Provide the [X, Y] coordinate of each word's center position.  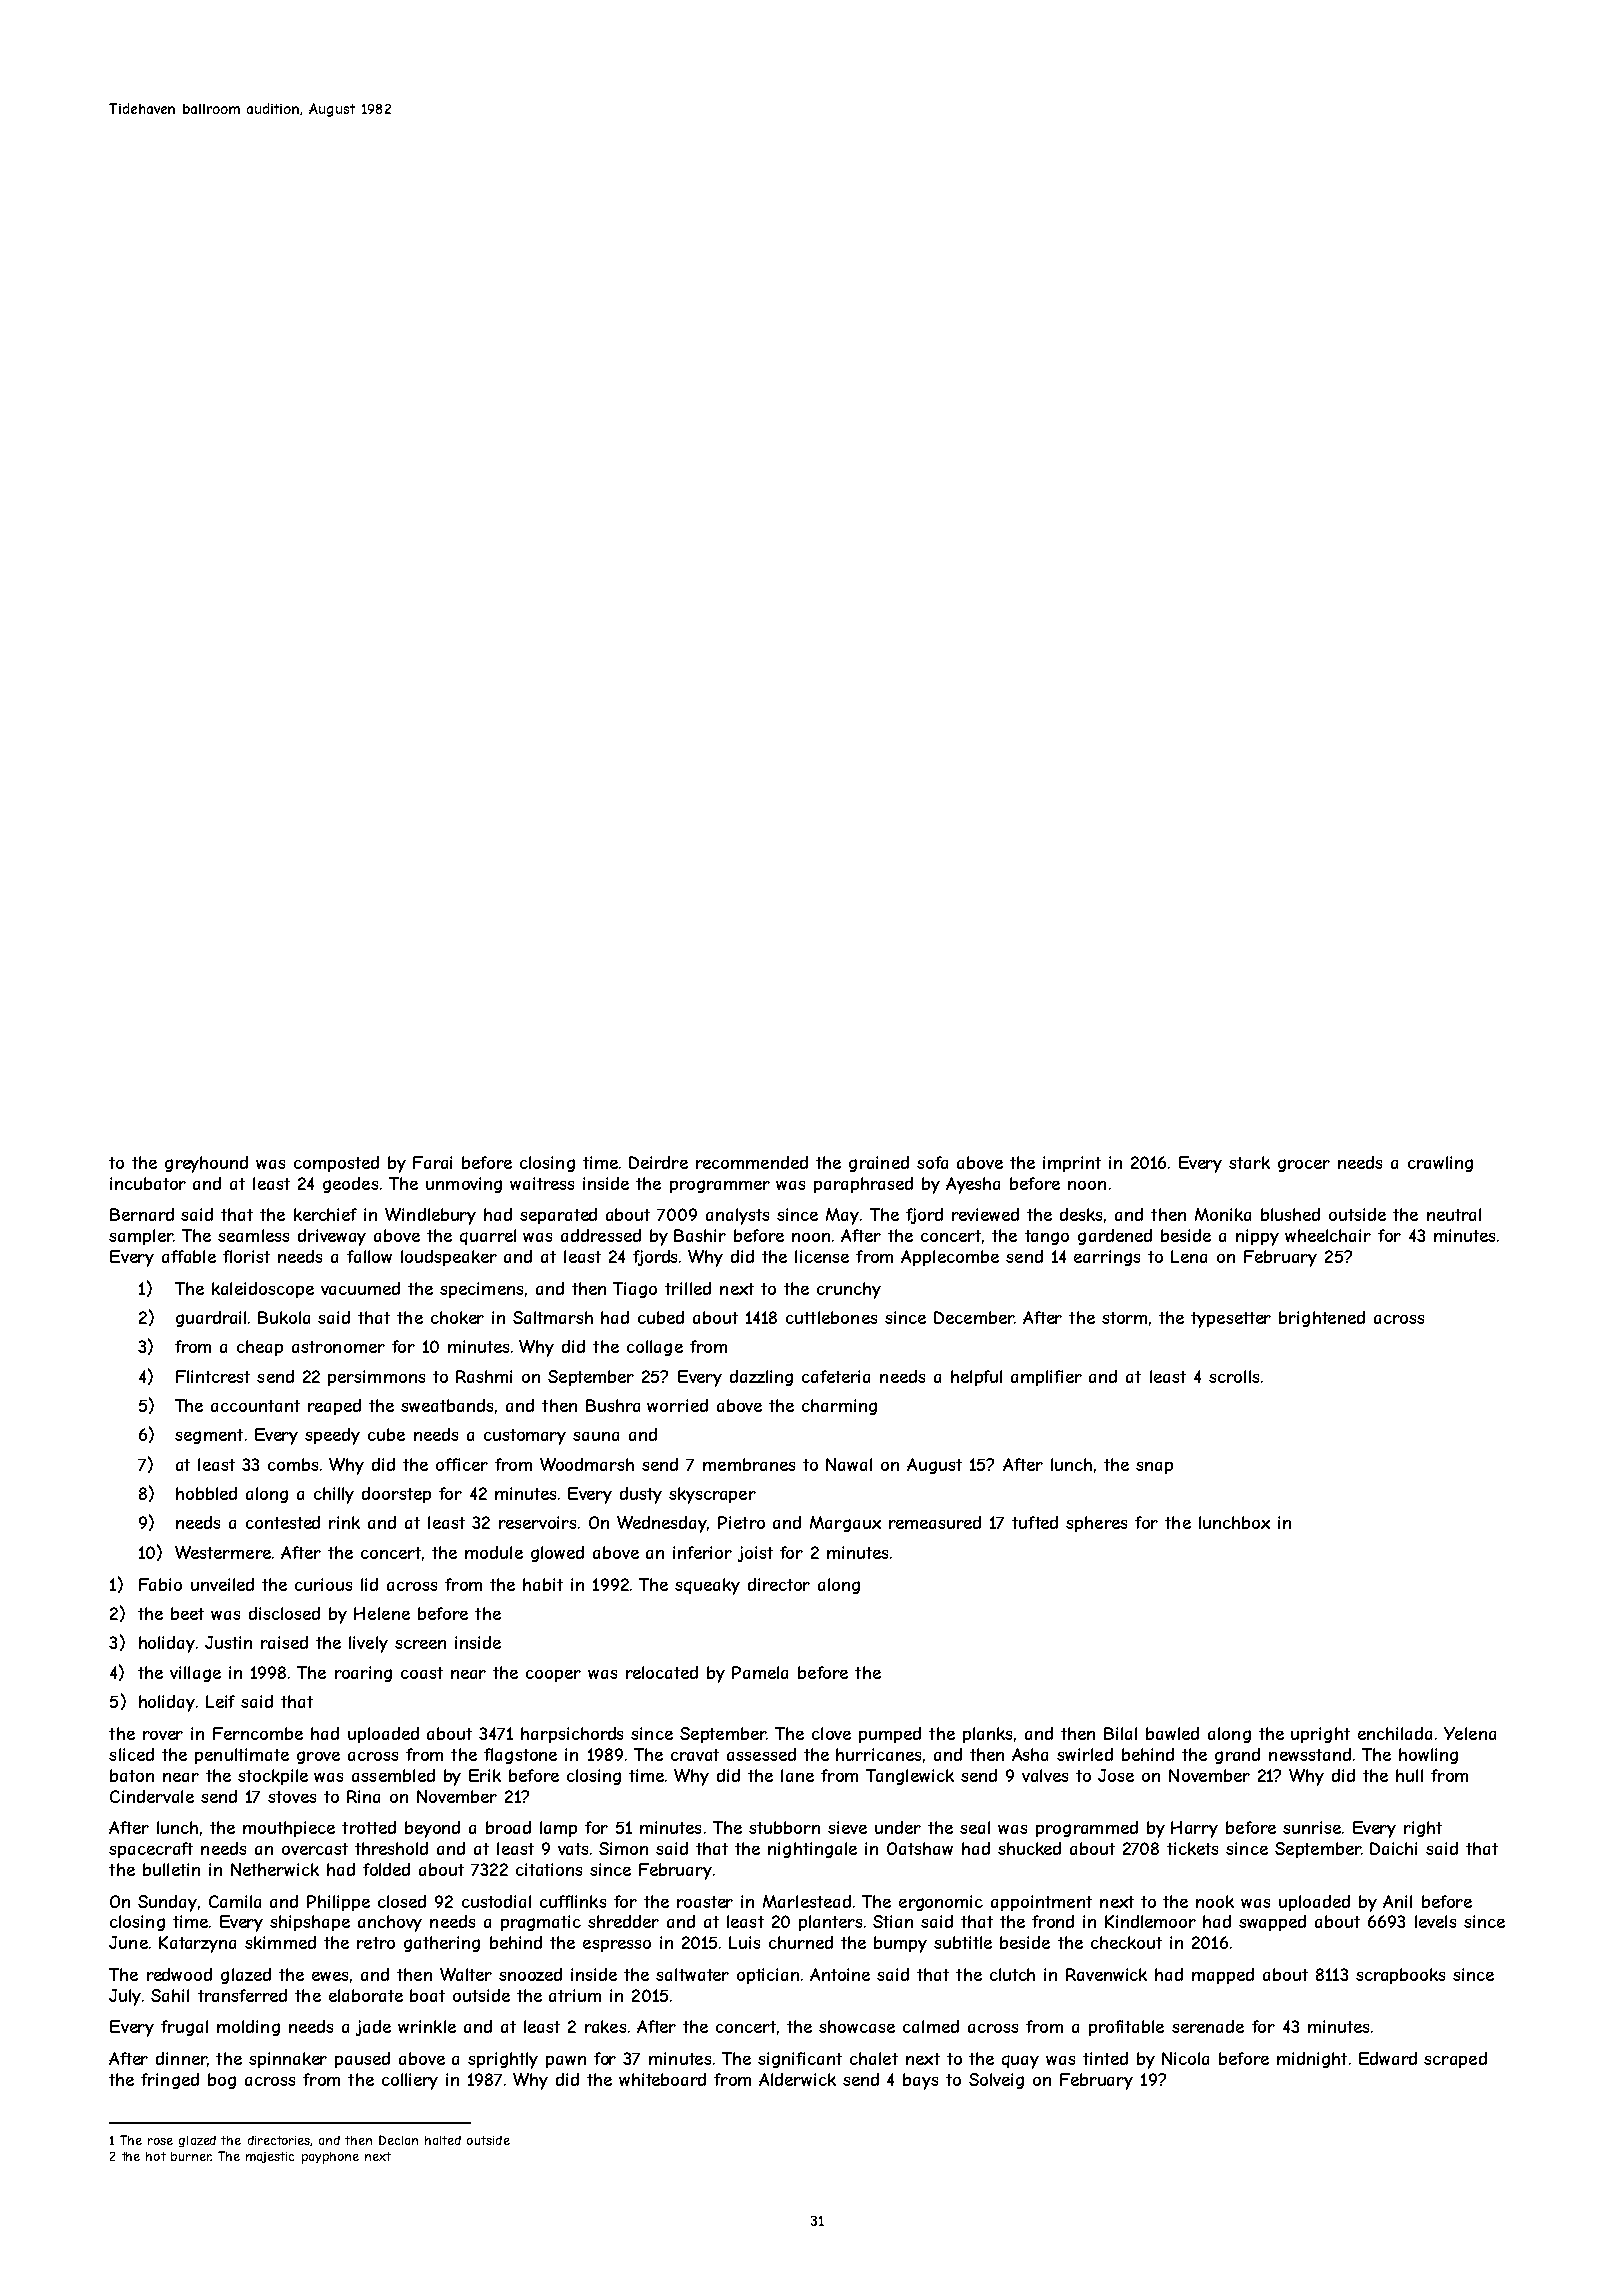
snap [1154, 1468]
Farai [432, 1162]
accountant [255, 1406]
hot [156, 2156]
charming [839, 1407]
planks [987, 1735]
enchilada [1395, 1733]
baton [132, 1775]
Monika [1223, 1214]
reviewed [985, 1214]
